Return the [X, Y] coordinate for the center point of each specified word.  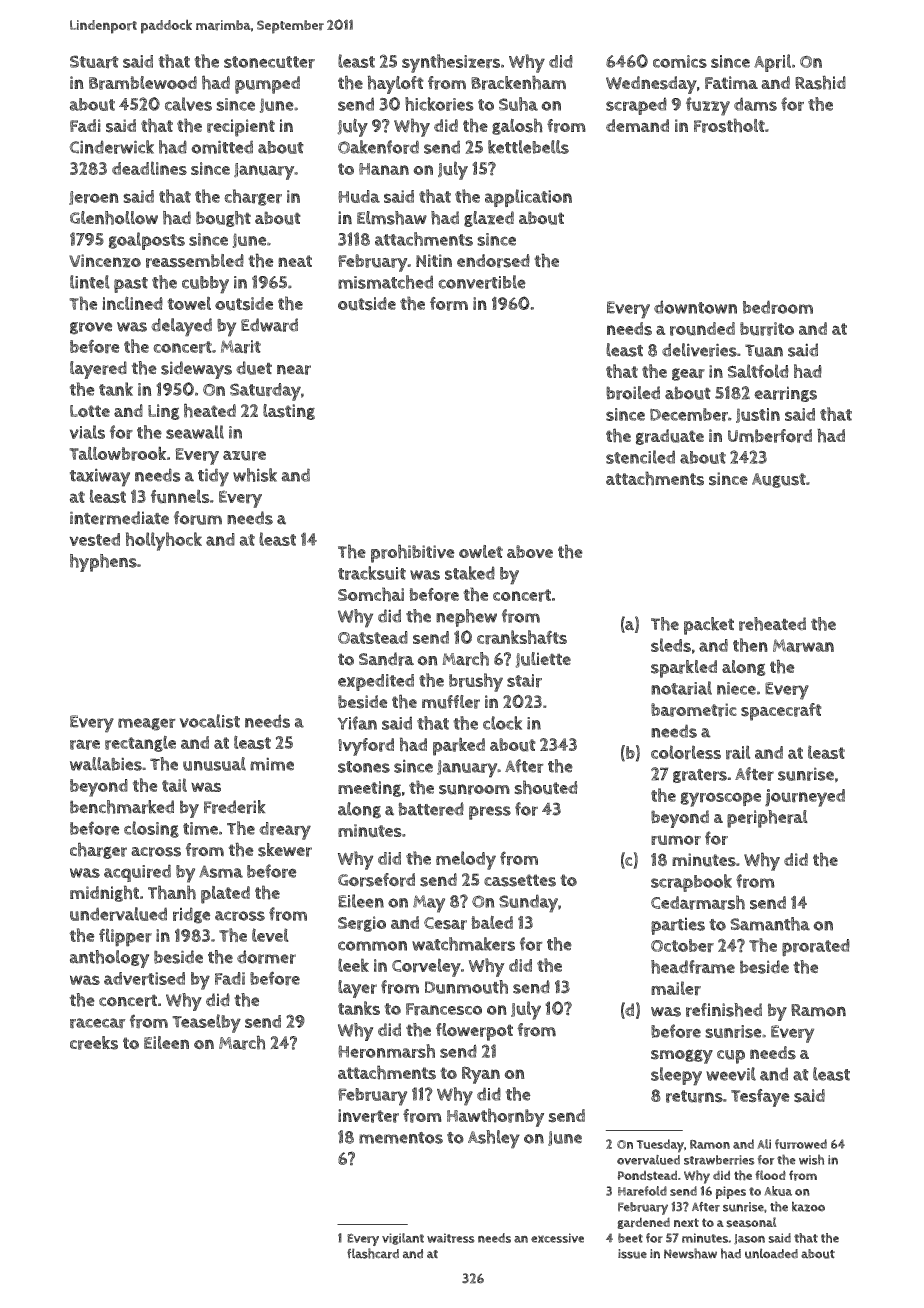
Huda [359, 196]
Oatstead [373, 637]
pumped [267, 85]
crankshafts [522, 637]
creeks [94, 1043]
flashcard [373, 1253]
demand [637, 125]
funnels [180, 496]
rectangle [140, 744]
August [779, 480]
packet [709, 626]
